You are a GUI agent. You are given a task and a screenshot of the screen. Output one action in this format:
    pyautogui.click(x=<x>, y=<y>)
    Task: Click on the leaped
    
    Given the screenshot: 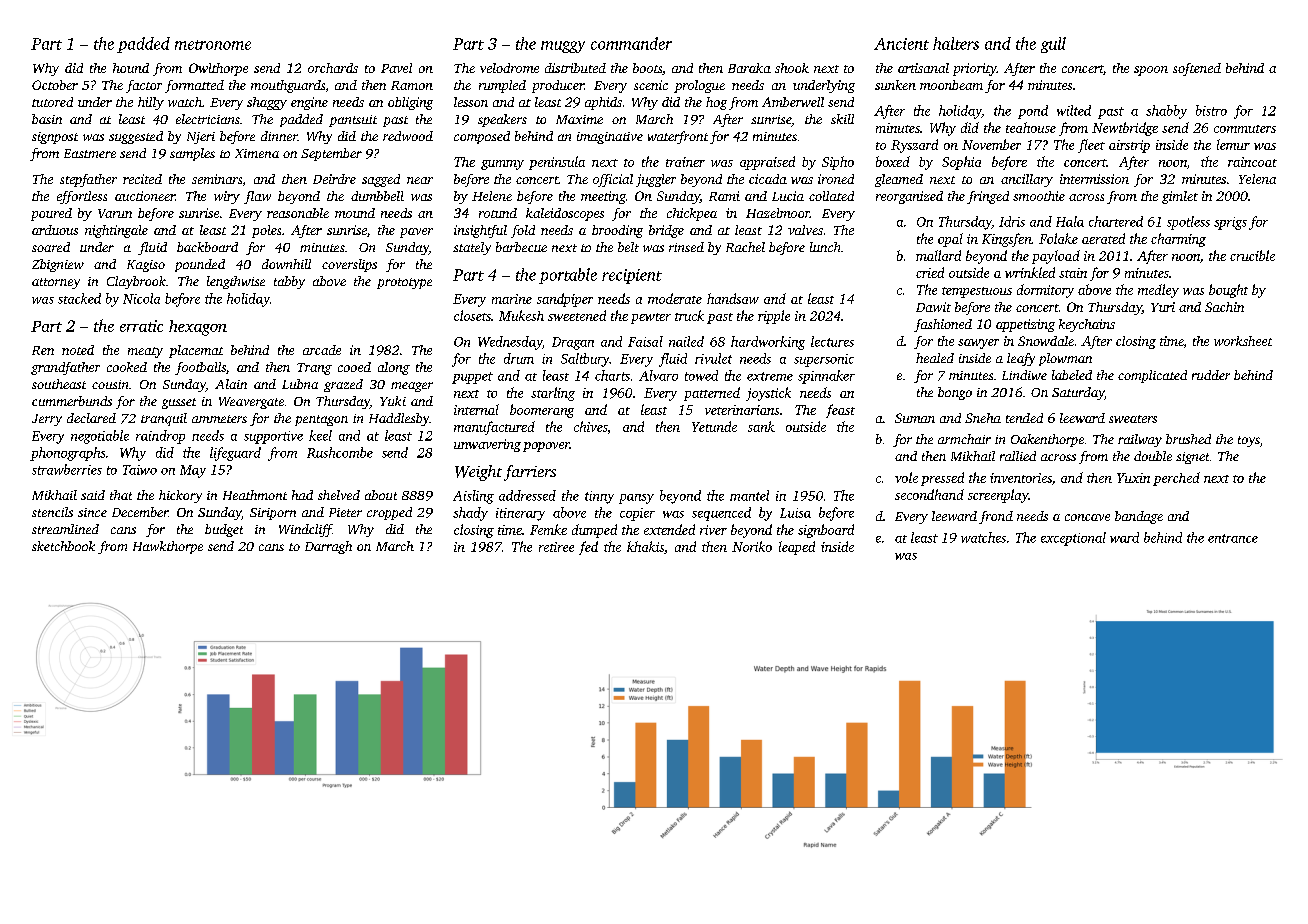 What is the action you would take?
    pyautogui.click(x=797, y=548)
